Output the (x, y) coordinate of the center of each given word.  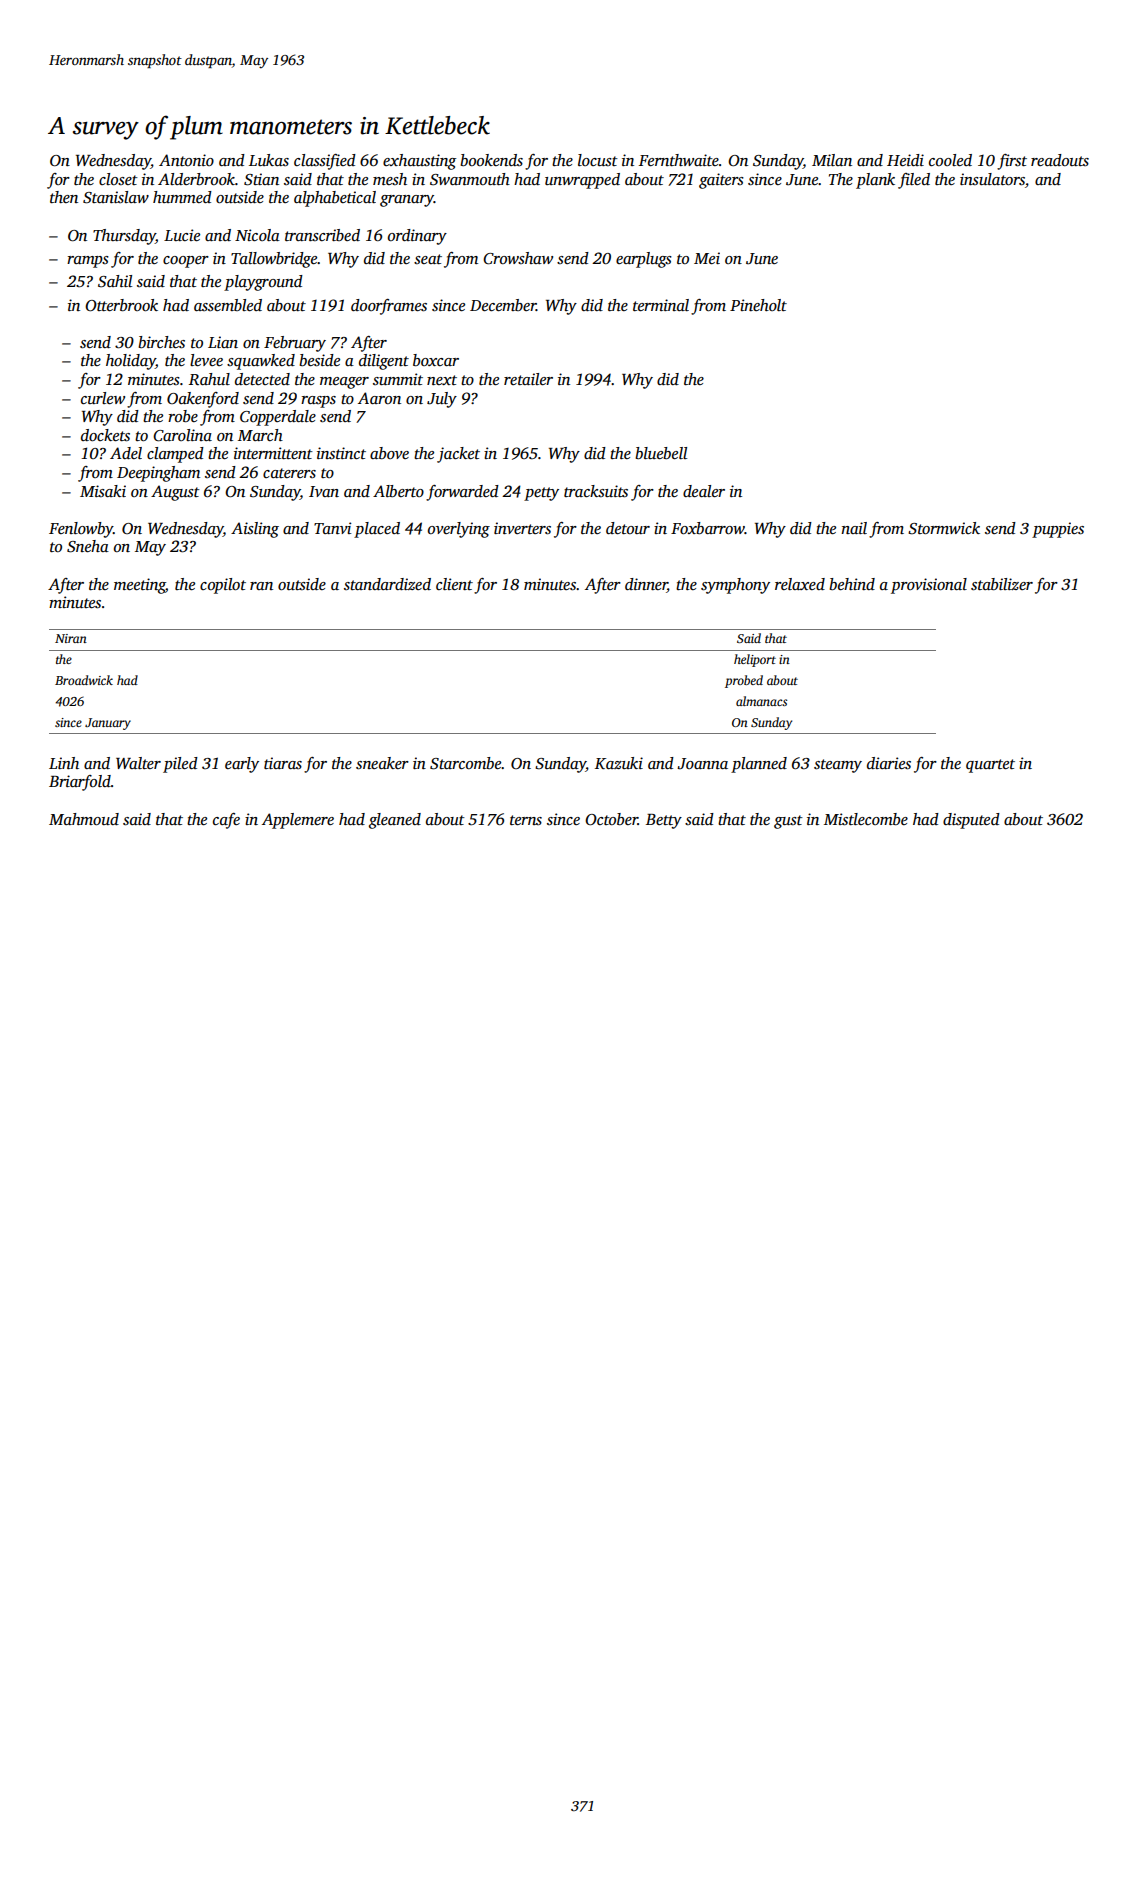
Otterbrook (121, 305)
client (454, 584)
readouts (1060, 160)
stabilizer (1002, 584)
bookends (491, 160)
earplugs (644, 260)
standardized (387, 584)
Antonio (186, 160)
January (108, 724)
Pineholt (758, 305)
